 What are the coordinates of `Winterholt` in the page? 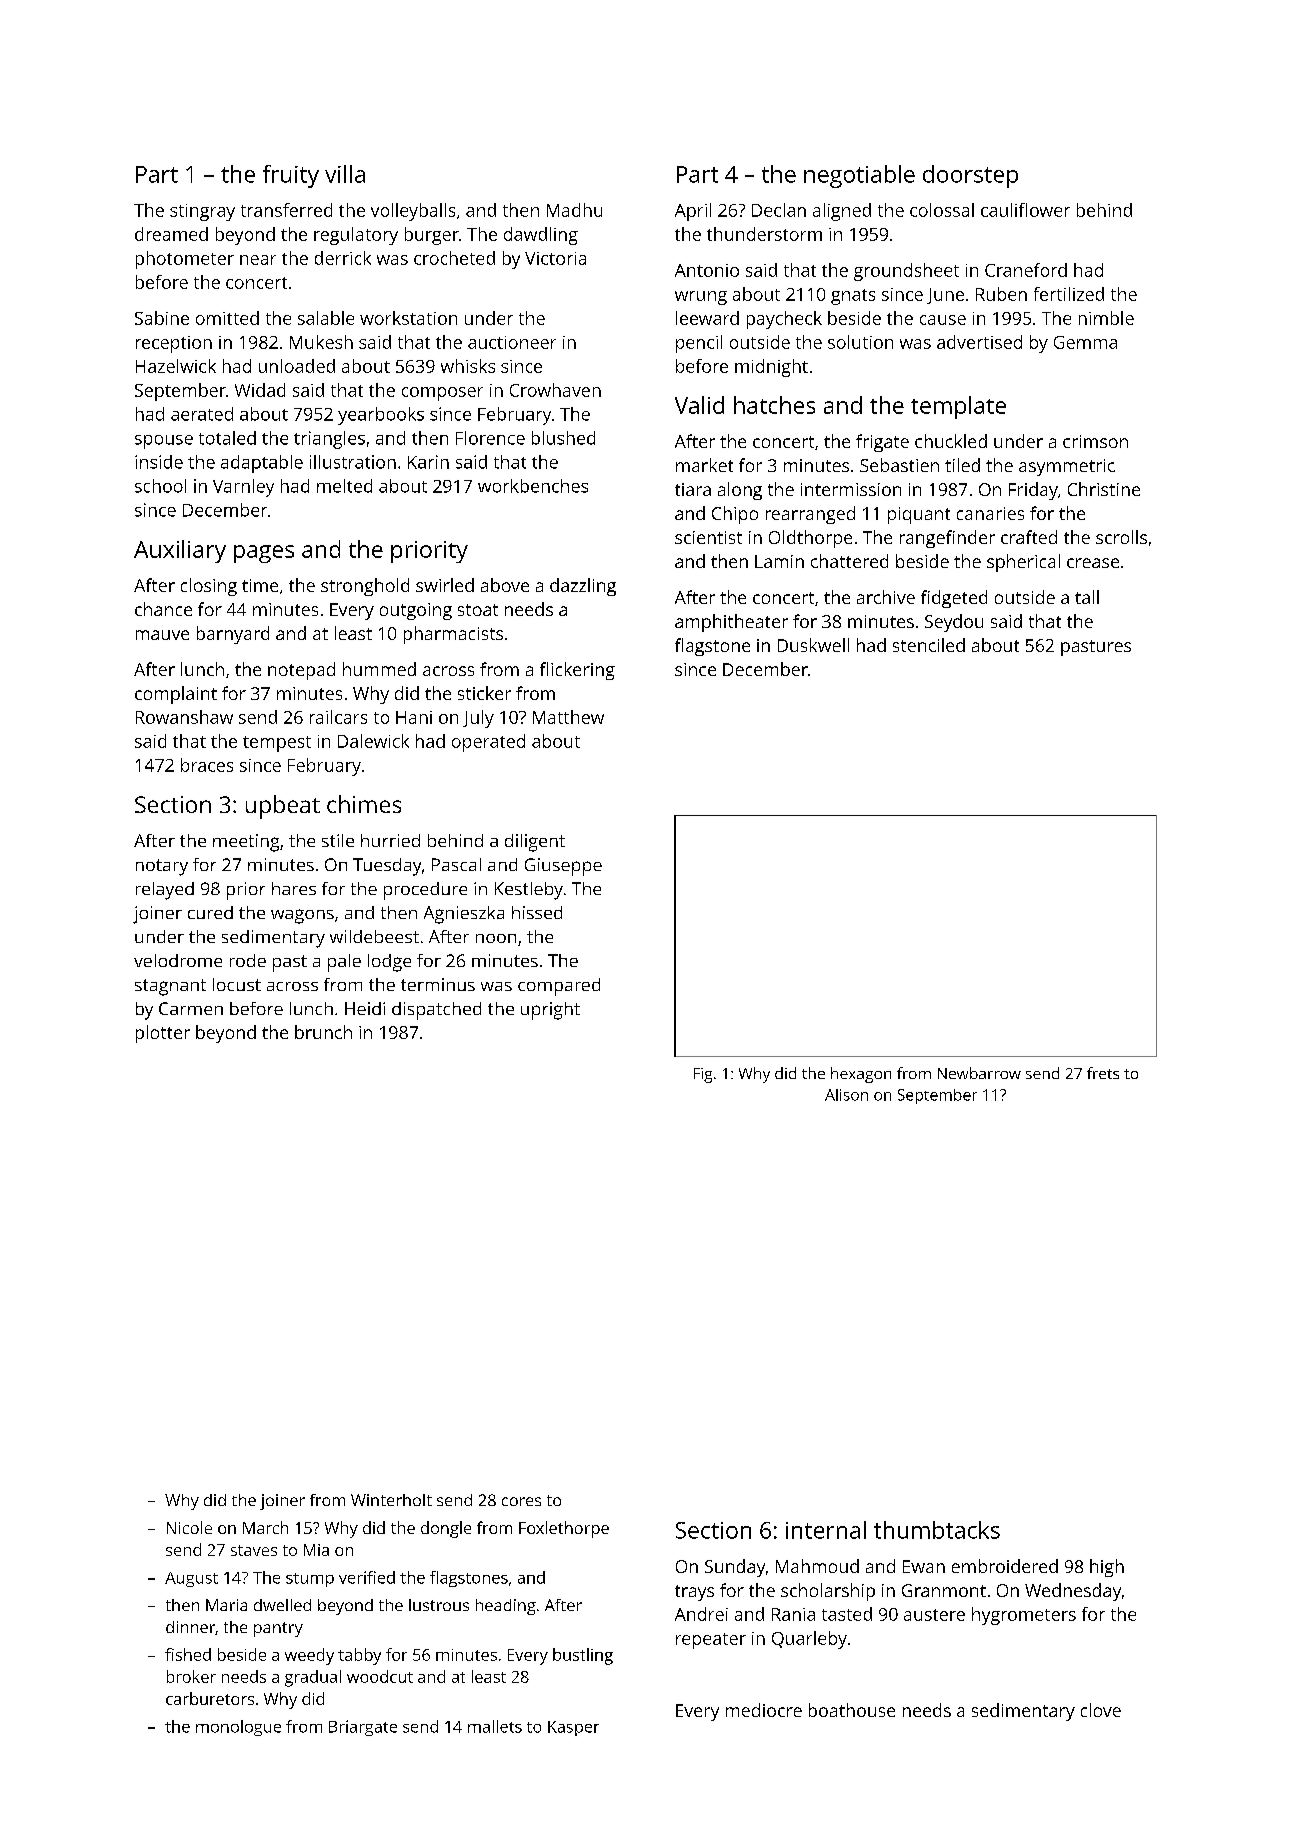 It's located at (391, 1500).
